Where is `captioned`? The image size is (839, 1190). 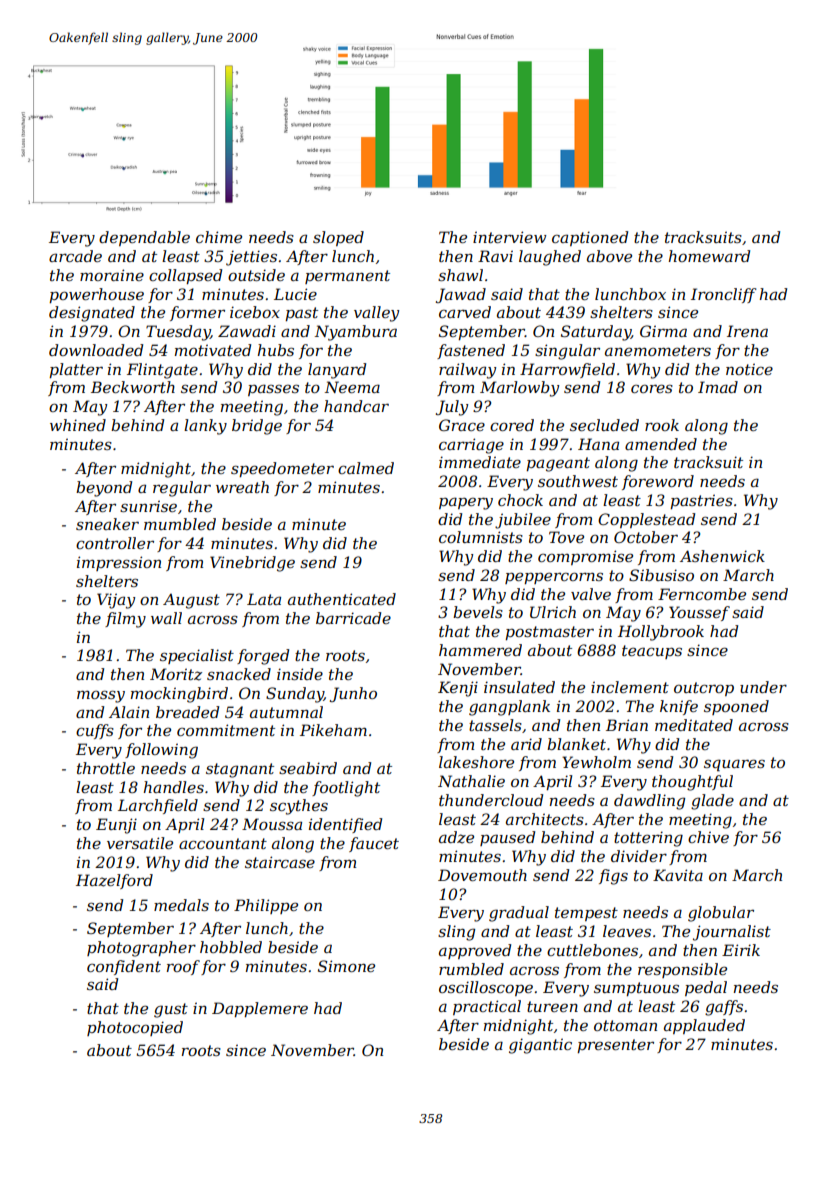
captioned is located at coordinates (590, 238).
